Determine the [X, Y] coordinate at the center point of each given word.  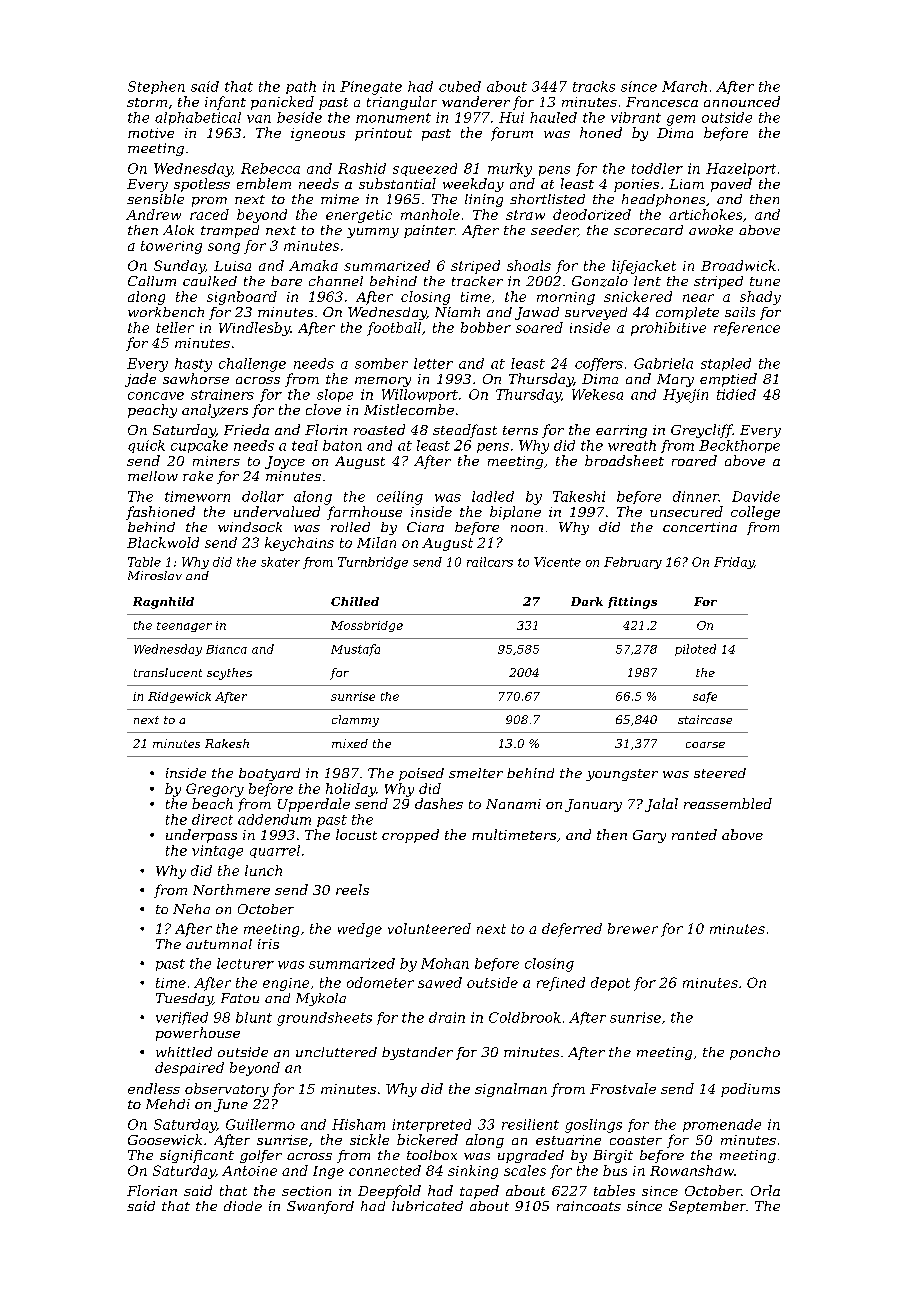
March [684, 86]
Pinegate [371, 88]
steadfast [465, 431]
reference [747, 329]
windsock [250, 527]
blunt [254, 1017]
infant [225, 103]
